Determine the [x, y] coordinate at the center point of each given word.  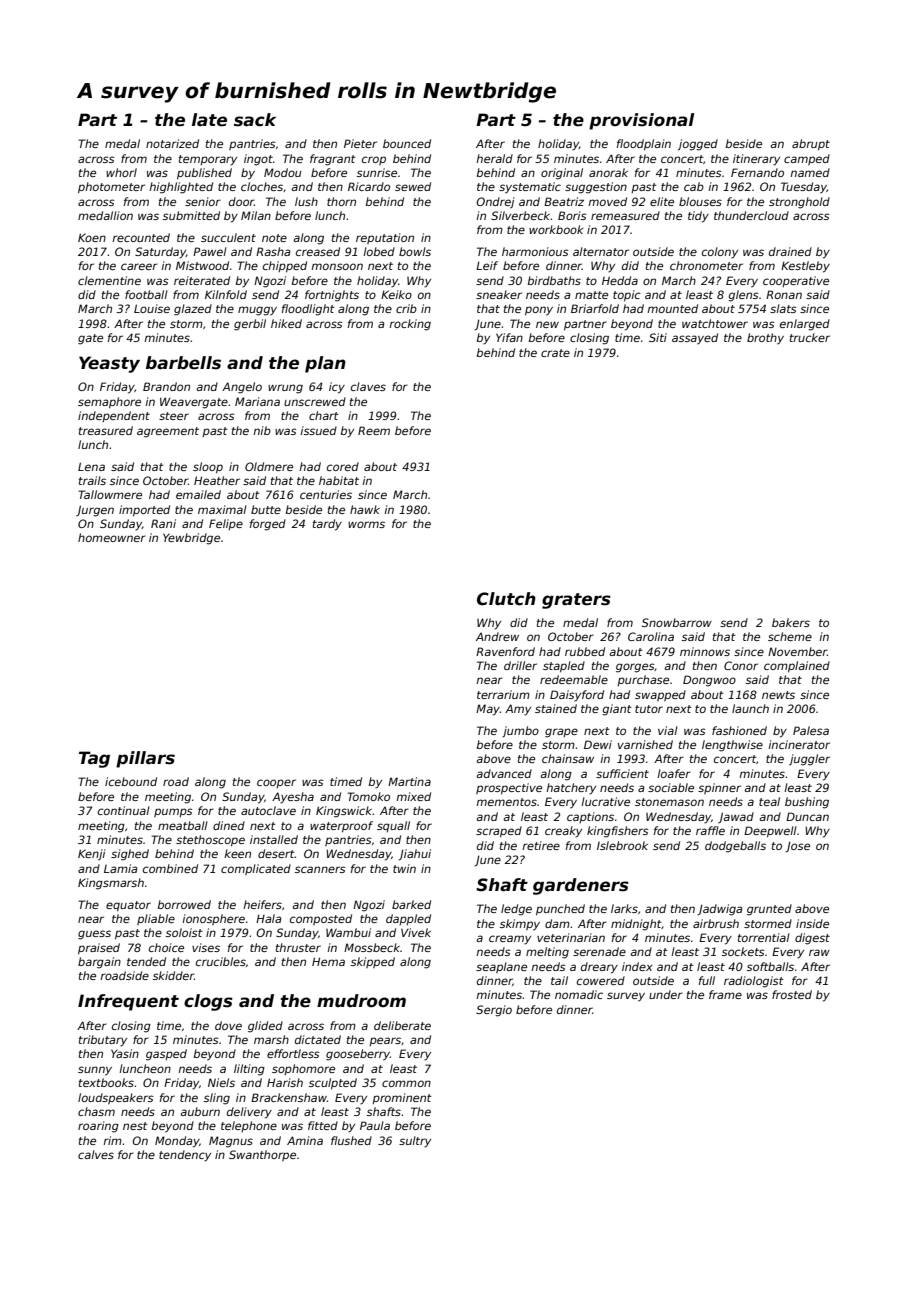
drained [790, 251]
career [139, 266]
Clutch [506, 599]
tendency [185, 1156]
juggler [809, 760]
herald [494, 158]
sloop [208, 468]
